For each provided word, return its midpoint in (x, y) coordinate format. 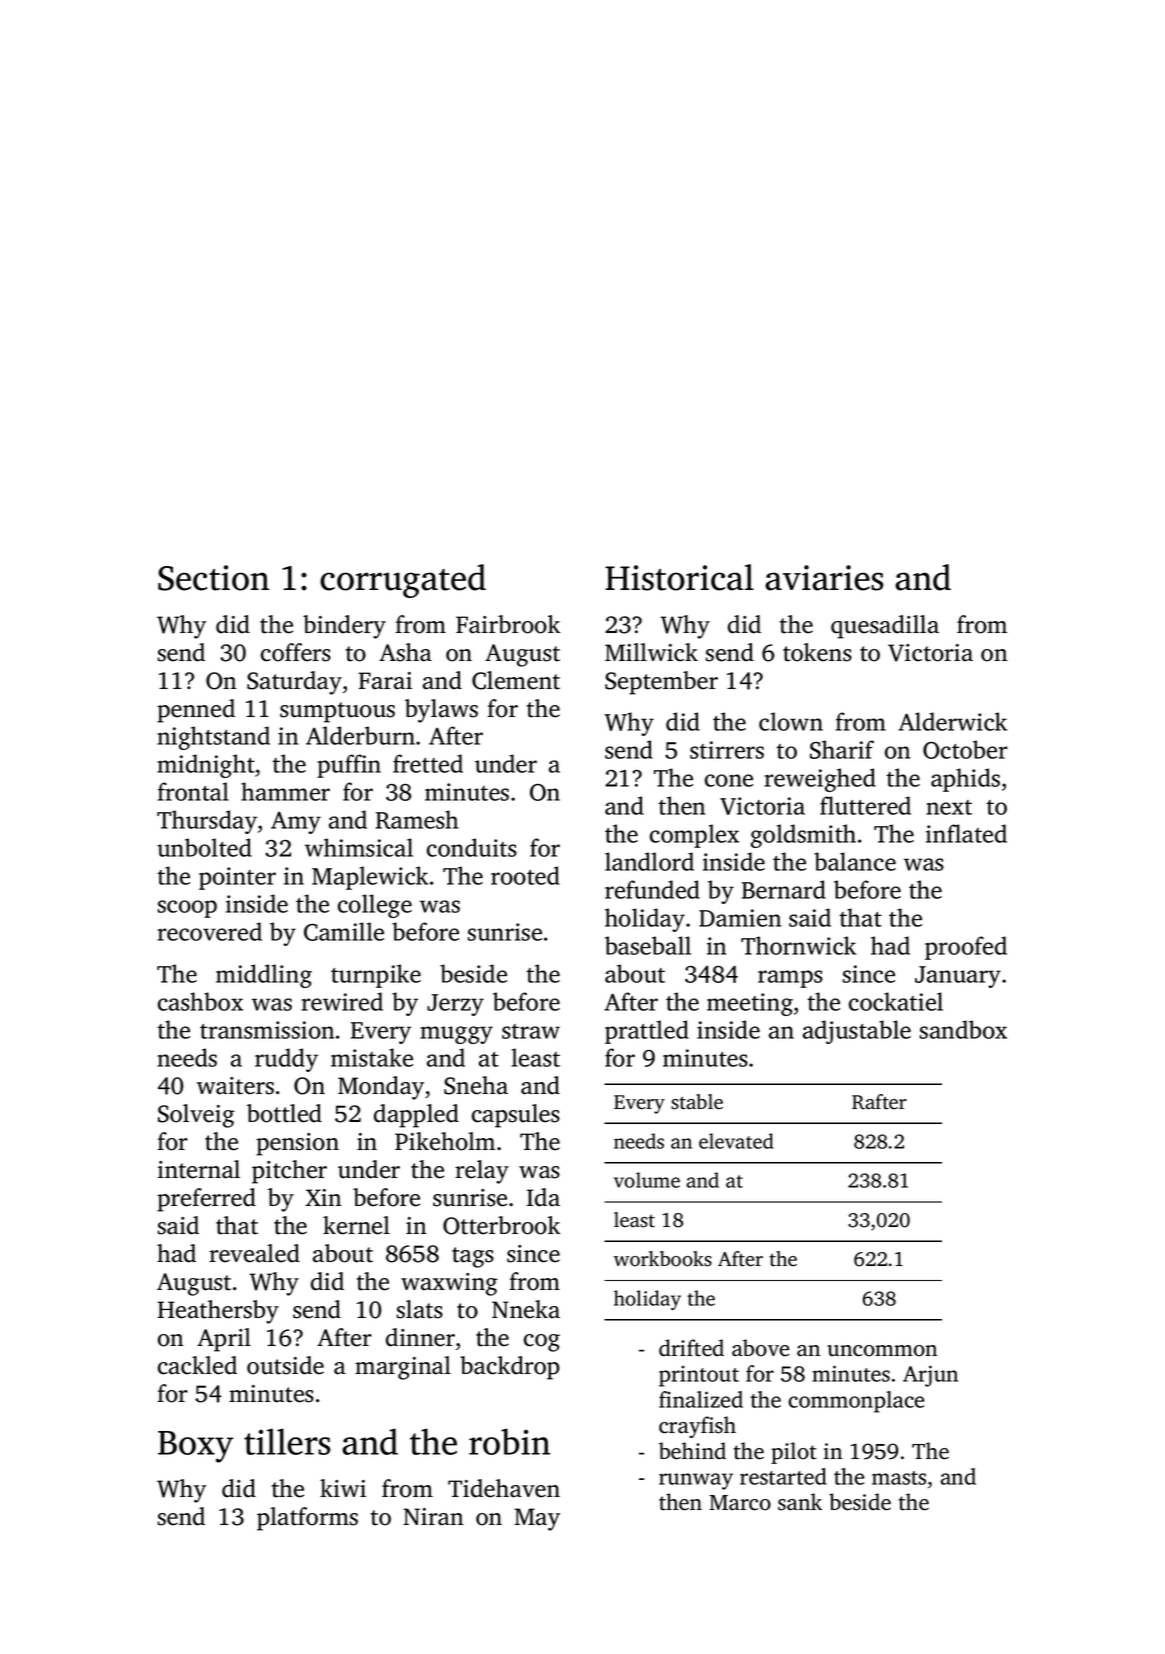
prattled (647, 1032)
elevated (736, 1141)
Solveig (196, 1116)
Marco (740, 1503)
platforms (307, 1519)
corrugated (403, 581)
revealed (254, 1253)
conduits (472, 847)
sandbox (963, 1029)
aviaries (824, 578)
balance (855, 861)
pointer (237, 878)
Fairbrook (508, 624)
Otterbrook (501, 1225)
